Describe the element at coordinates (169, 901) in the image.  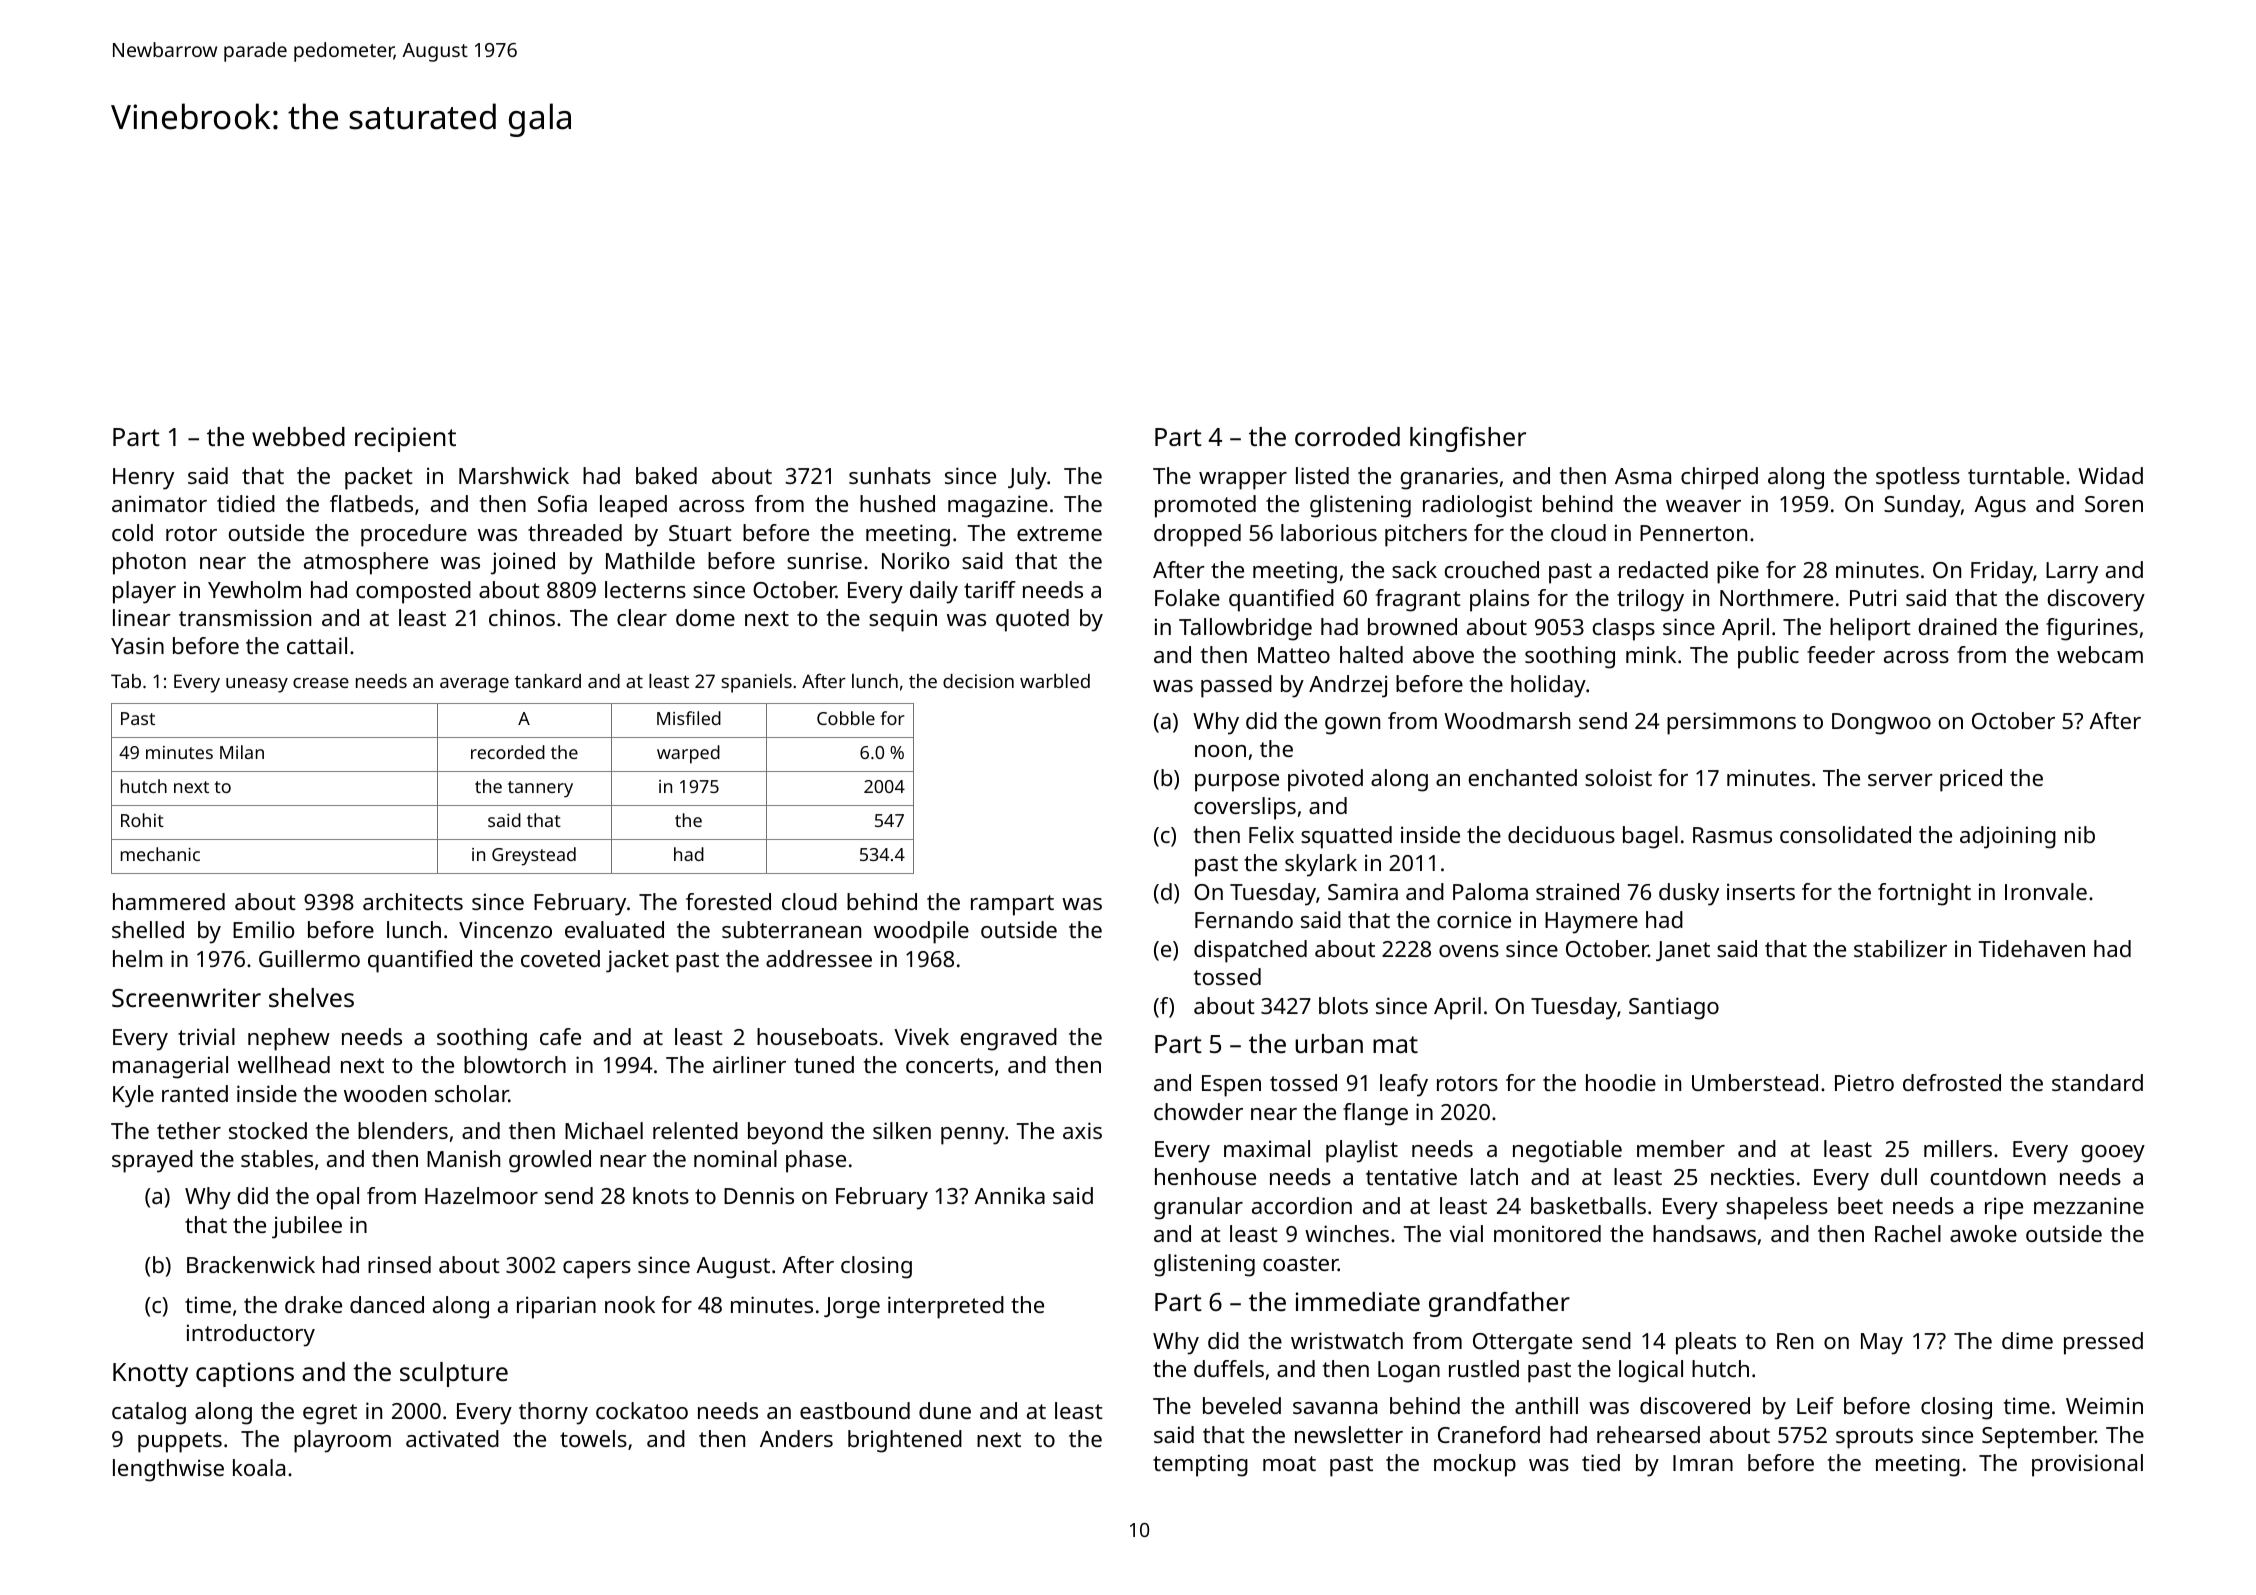
I see `hammered` at that location.
